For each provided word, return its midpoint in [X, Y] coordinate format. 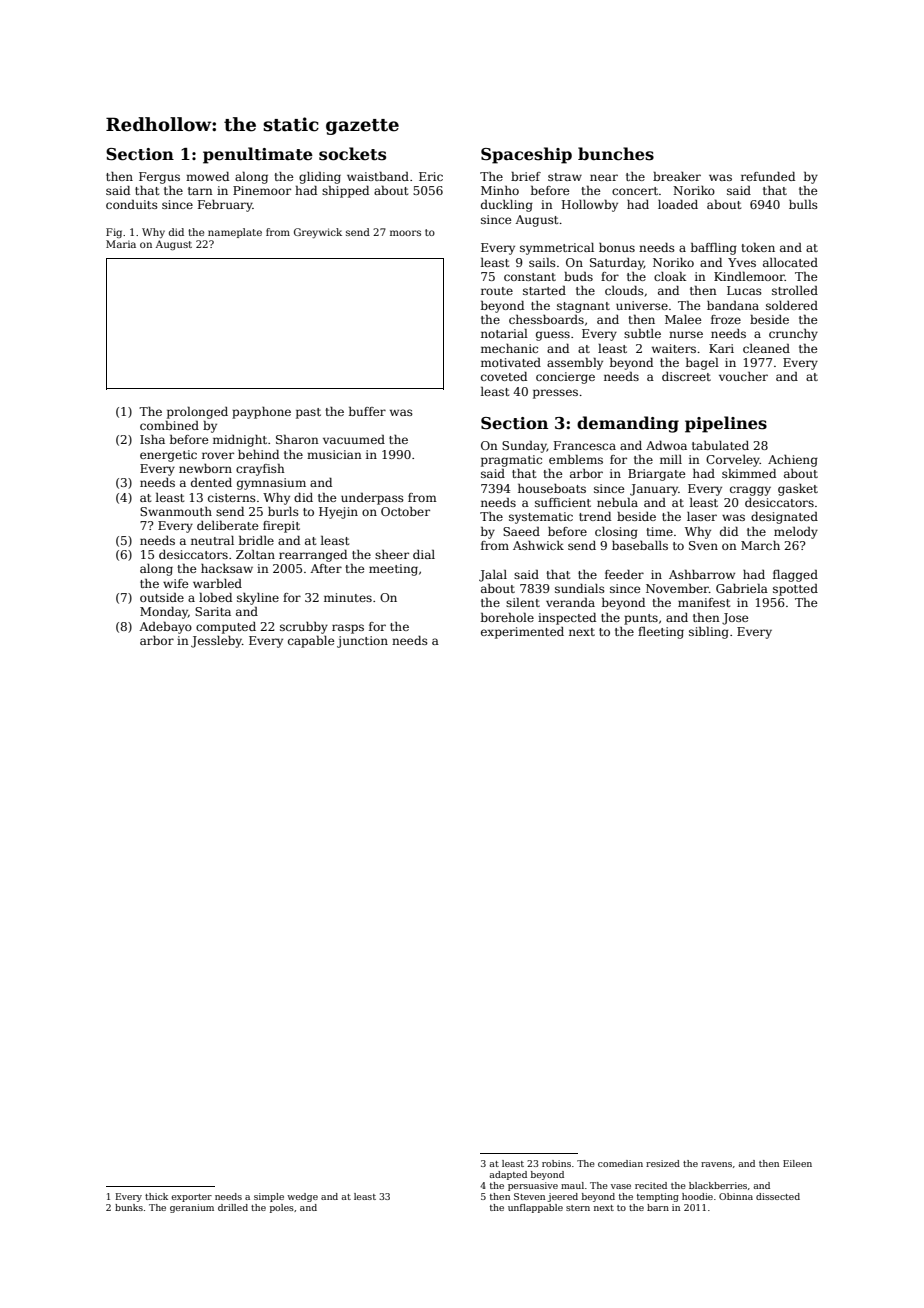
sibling [709, 633]
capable [311, 642]
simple [269, 1197]
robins [556, 1163]
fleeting [661, 633]
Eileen [797, 1163]
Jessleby [216, 642]
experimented [522, 633]
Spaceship [526, 155]
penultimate [258, 155]
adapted [508, 1175]
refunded [768, 176]
